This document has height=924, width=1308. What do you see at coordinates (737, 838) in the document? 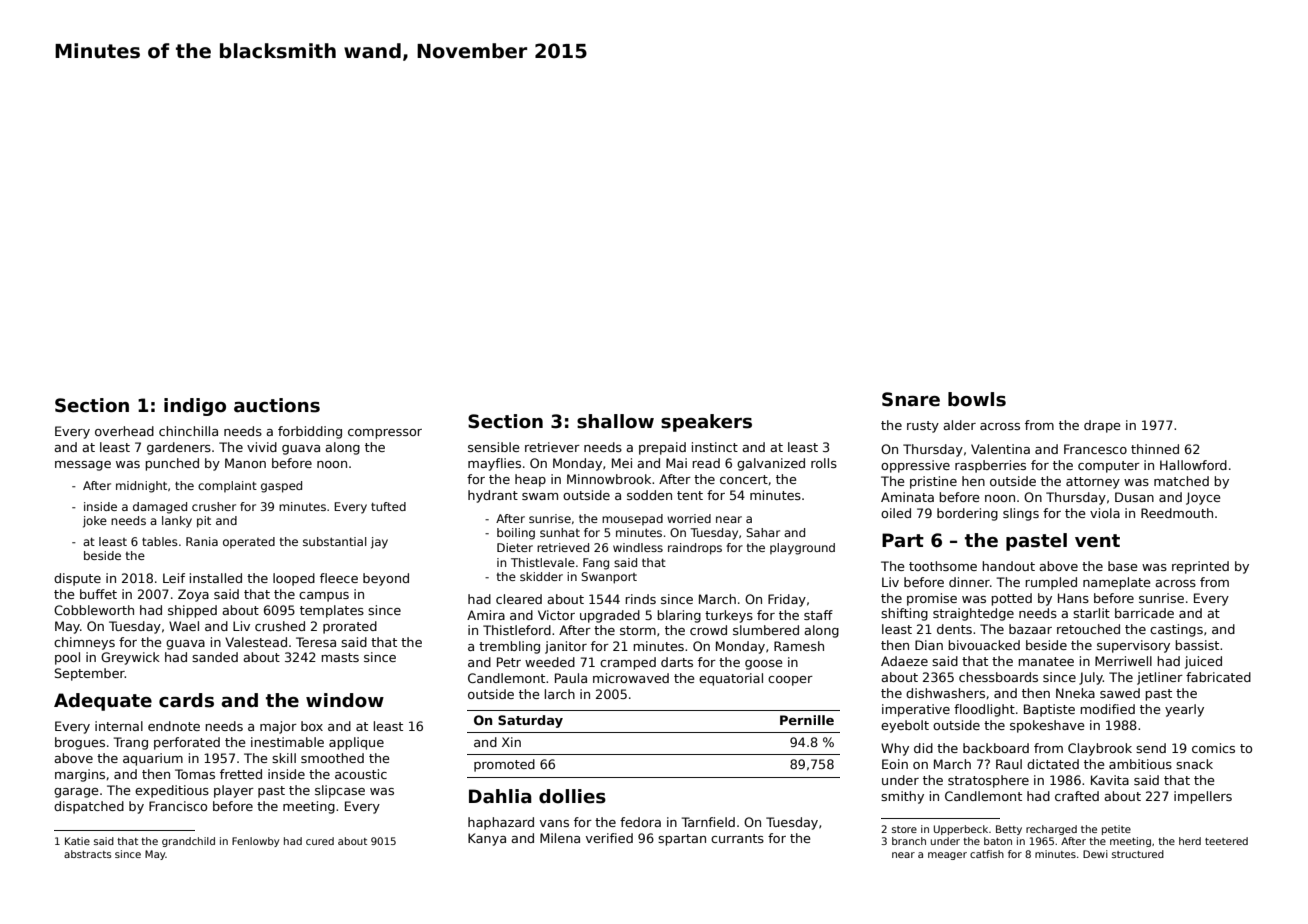
I see `currants` at bounding box center [737, 838].
